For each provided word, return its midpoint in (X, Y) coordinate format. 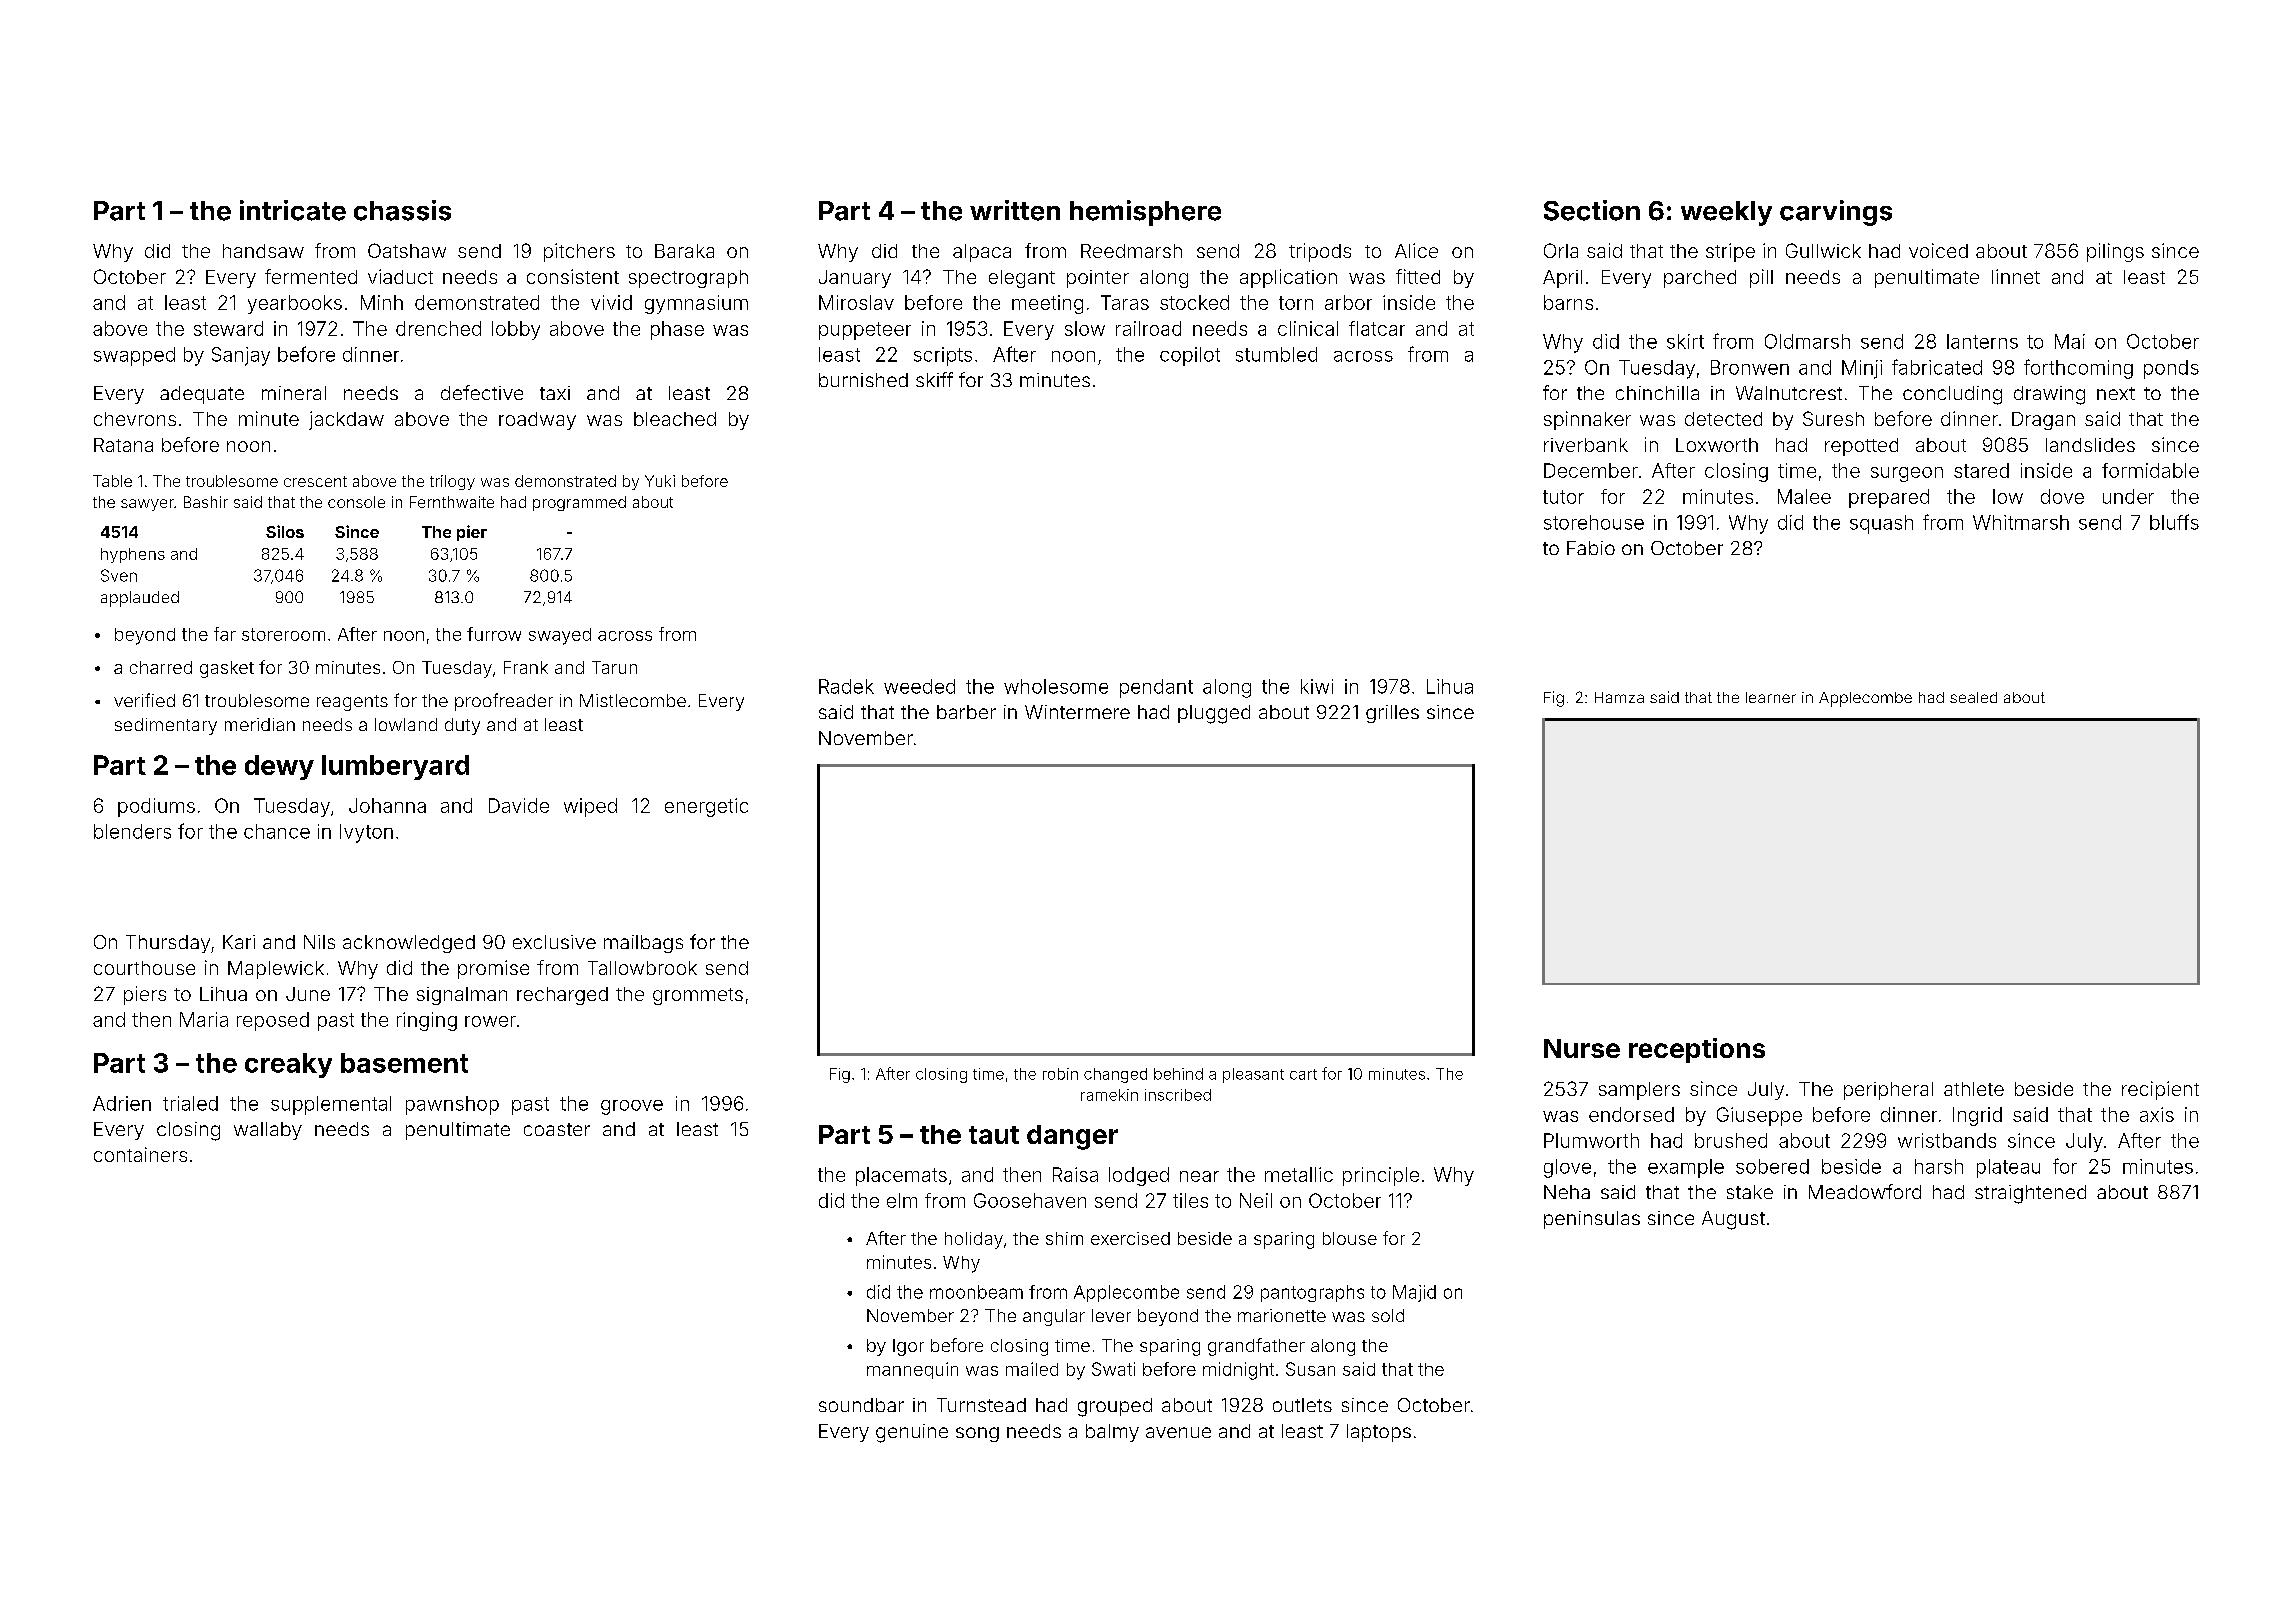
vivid (611, 302)
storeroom (283, 634)
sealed (1973, 697)
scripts (943, 356)
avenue (1178, 1432)
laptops (1379, 1433)
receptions (1697, 1050)
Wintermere (1077, 712)
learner (1771, 697)
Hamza (1619, 697)
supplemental (331, 1105)
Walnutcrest (1789, 393)
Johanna (387, 805)
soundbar (861, 1405)
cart (1303, 1074)
